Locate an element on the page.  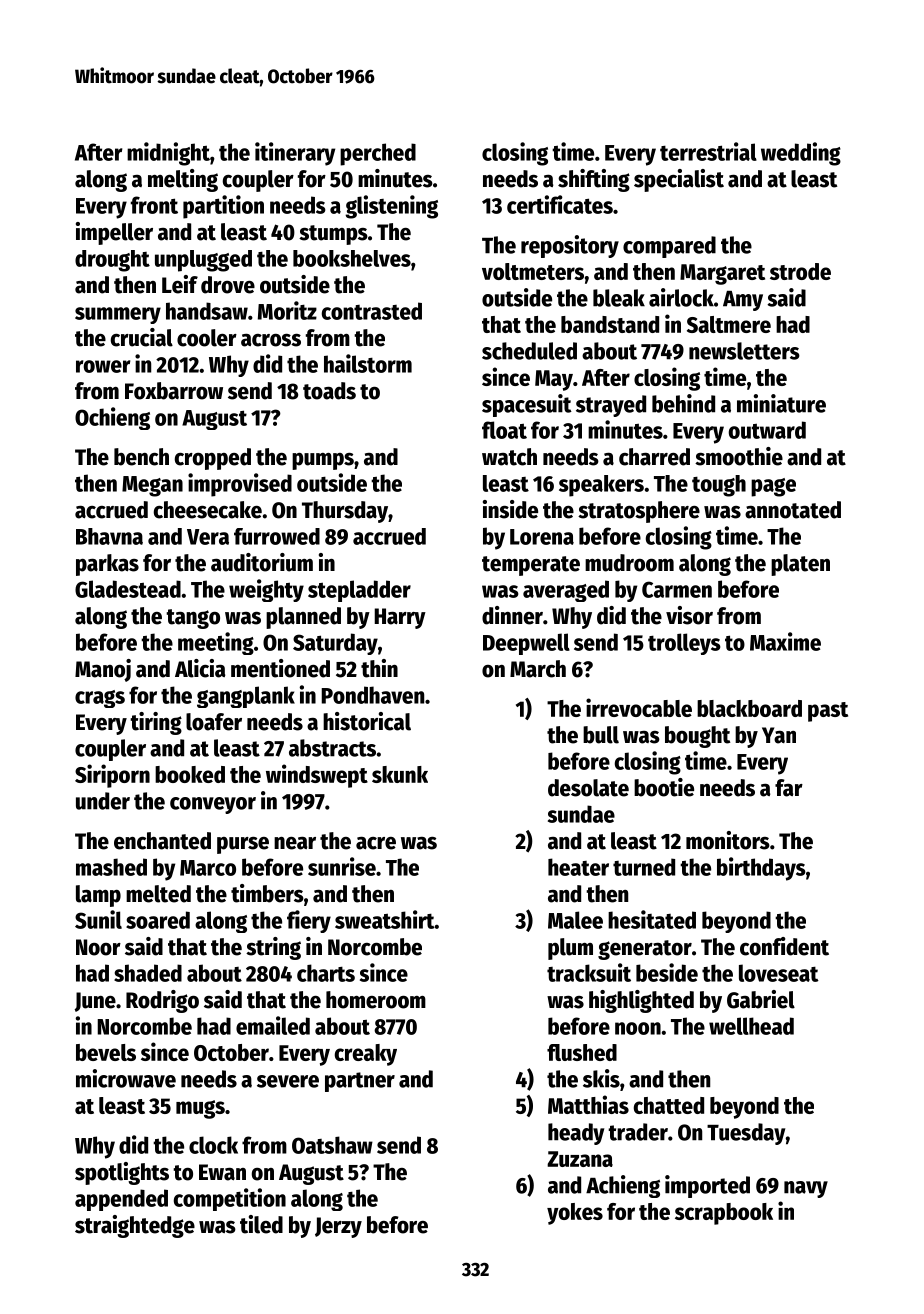
acre is located at coordinates (376, 843).
